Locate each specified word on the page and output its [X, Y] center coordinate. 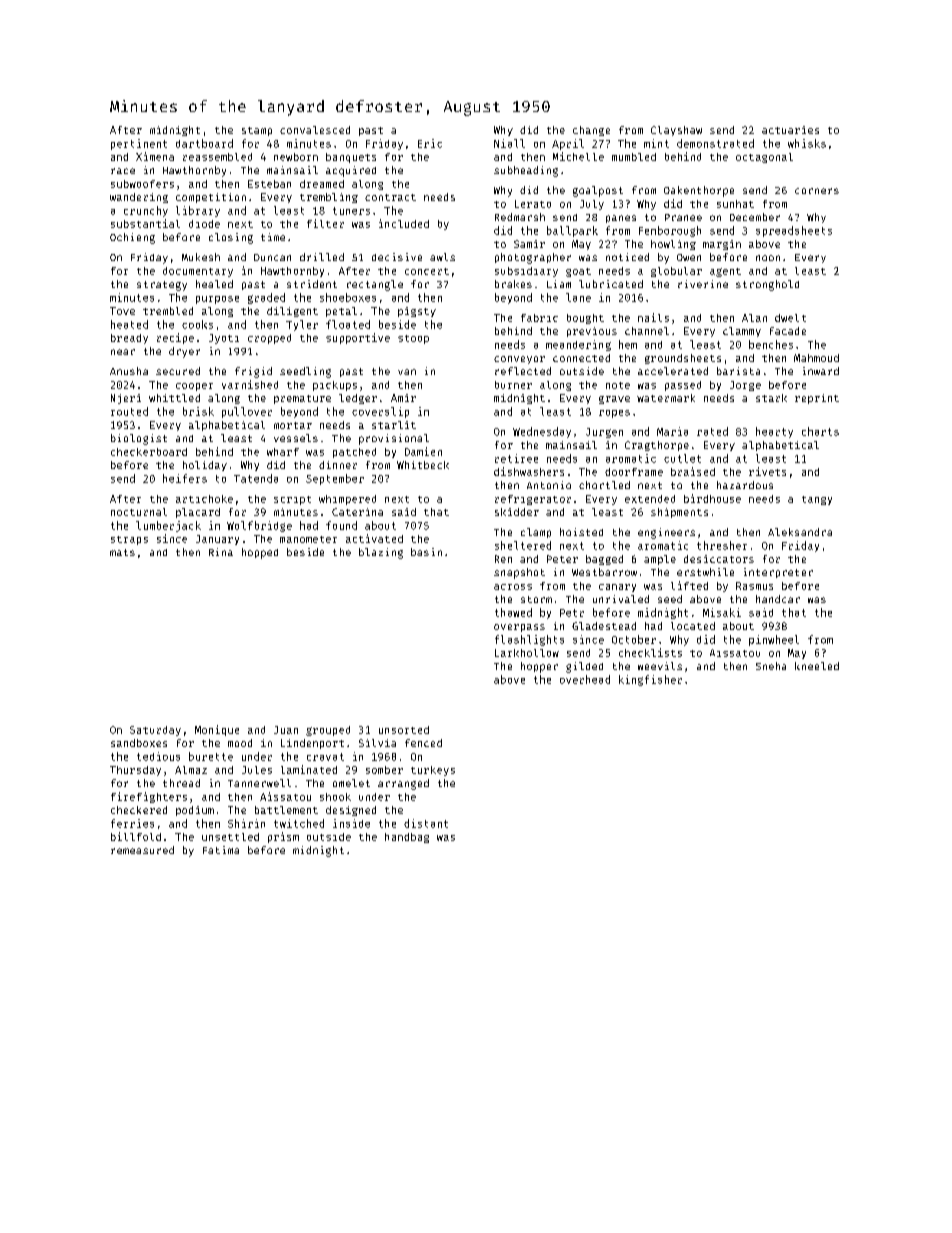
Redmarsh [520, 217]
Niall [509, 143]
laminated [309, 769]
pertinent [139, 144]
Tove [122, 311]
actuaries [790, 130]
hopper [539, 667]
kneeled [817, 666]
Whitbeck [423, 465]
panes [621, 219]
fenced [423, 743]
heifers [185, 478]
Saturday [155, 731]
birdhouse [712, 498]
